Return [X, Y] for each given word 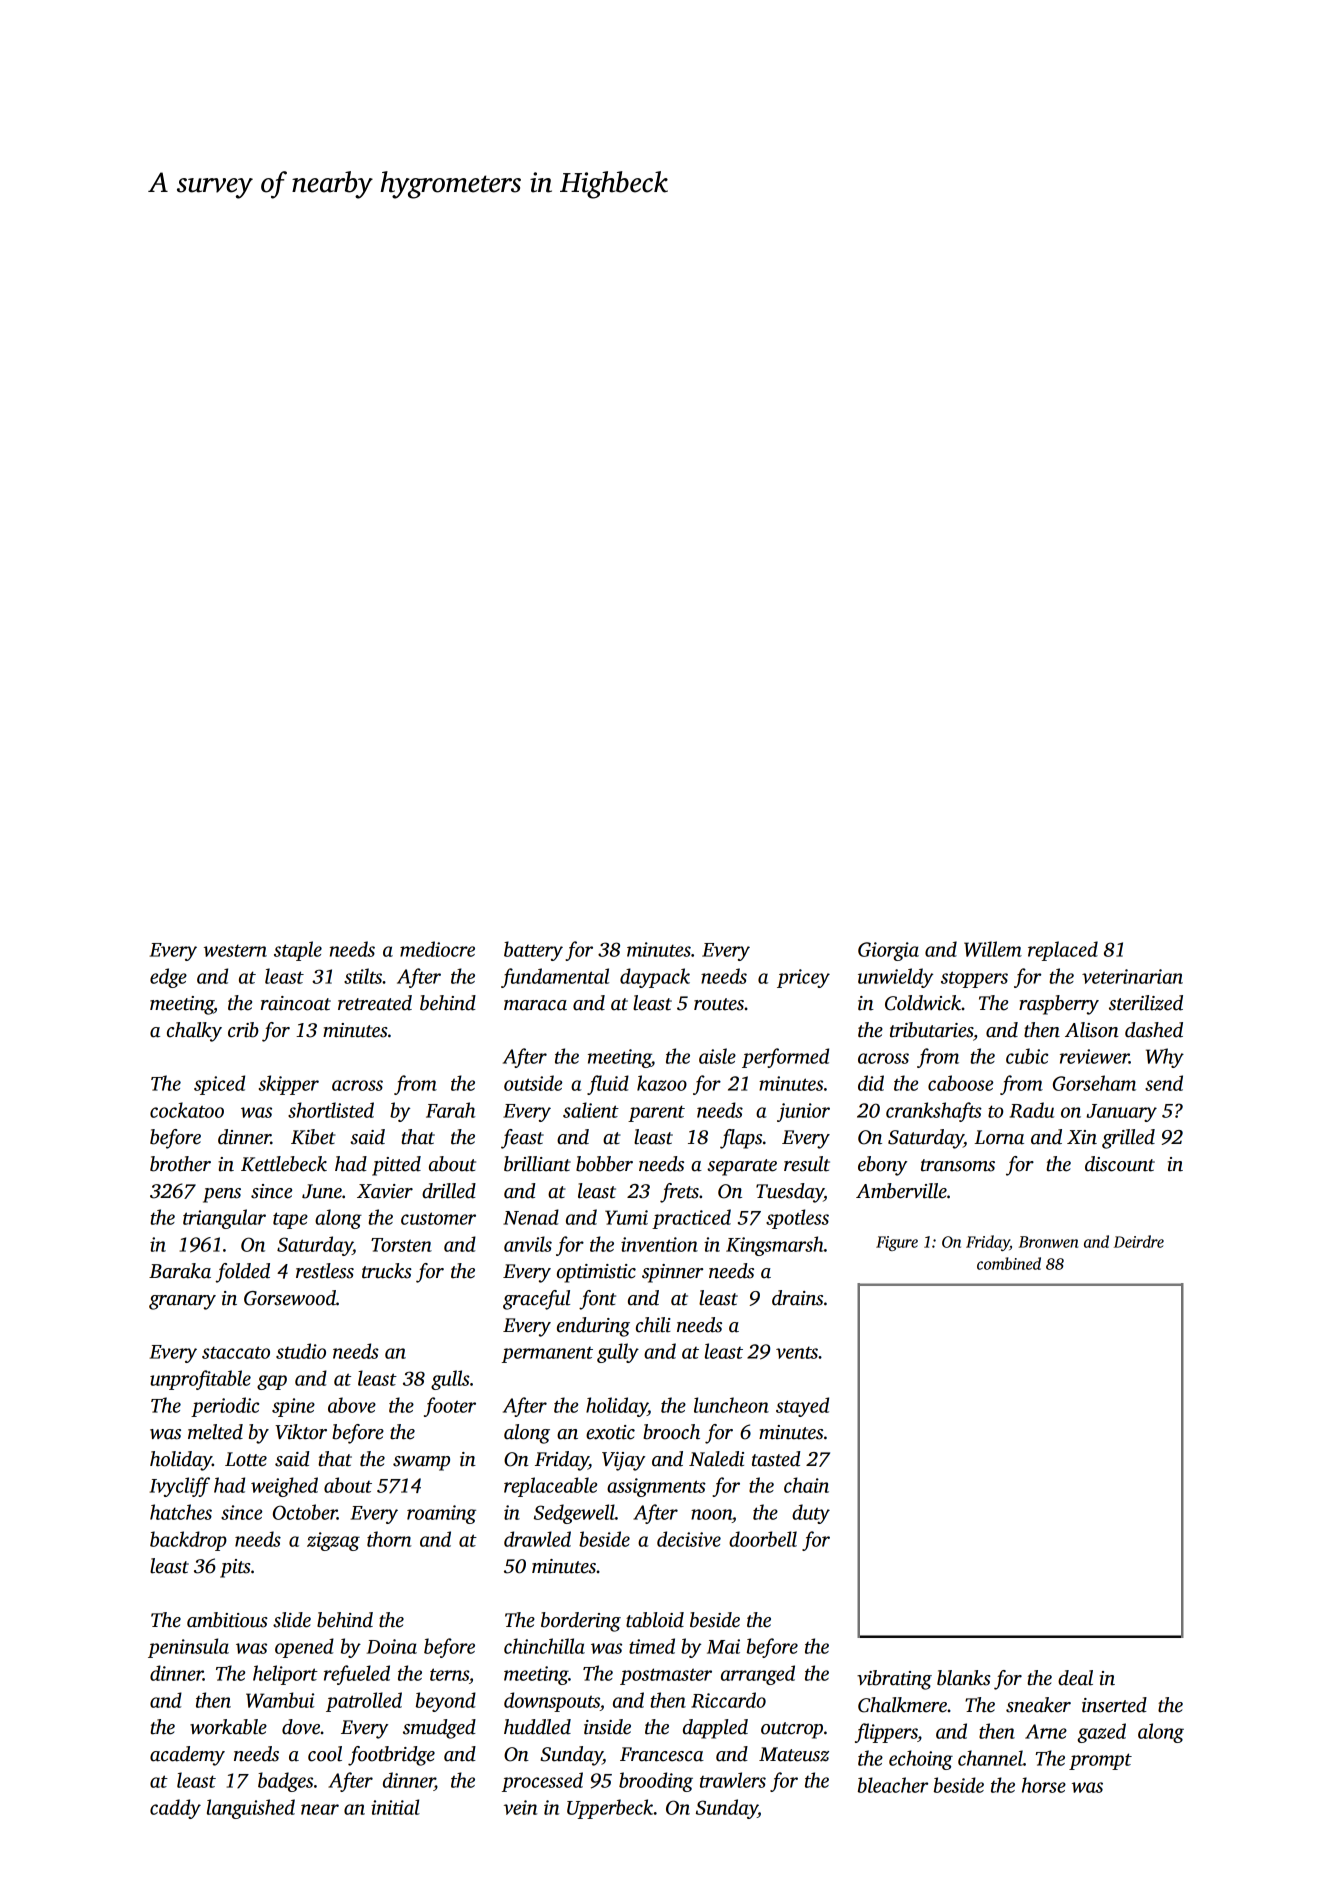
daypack [655, 978]
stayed [802, 1407]
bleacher [893, 1785]
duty [811, 1514]
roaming [441, 1514]
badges [285, 1782]
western [235, 950]
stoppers [974, 979]
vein [520, 1807]
